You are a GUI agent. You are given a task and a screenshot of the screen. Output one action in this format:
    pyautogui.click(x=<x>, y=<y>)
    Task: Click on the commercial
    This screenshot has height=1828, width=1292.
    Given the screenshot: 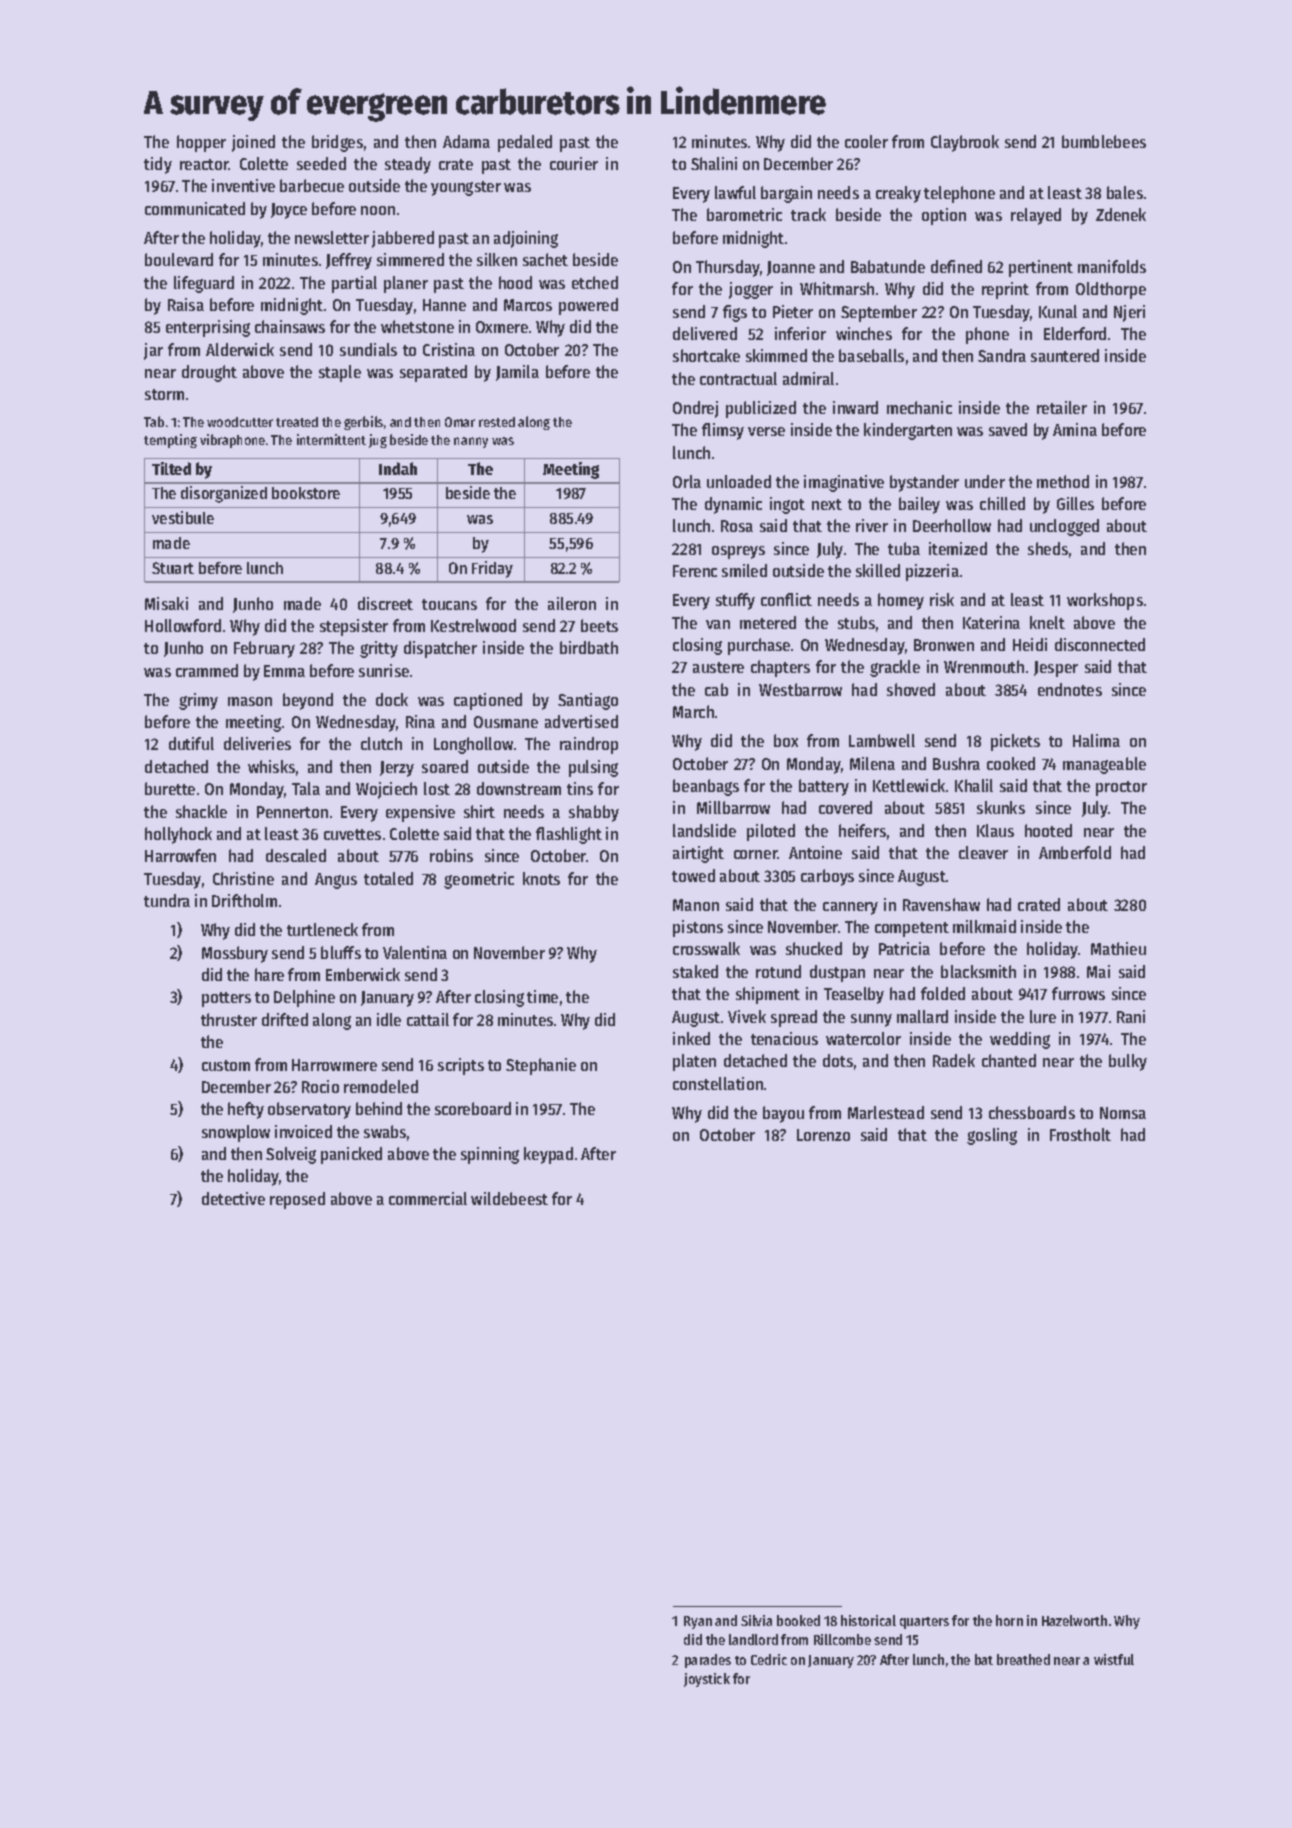 What is the action you would take?
    pyautogui.click(x=428, y=1198)
